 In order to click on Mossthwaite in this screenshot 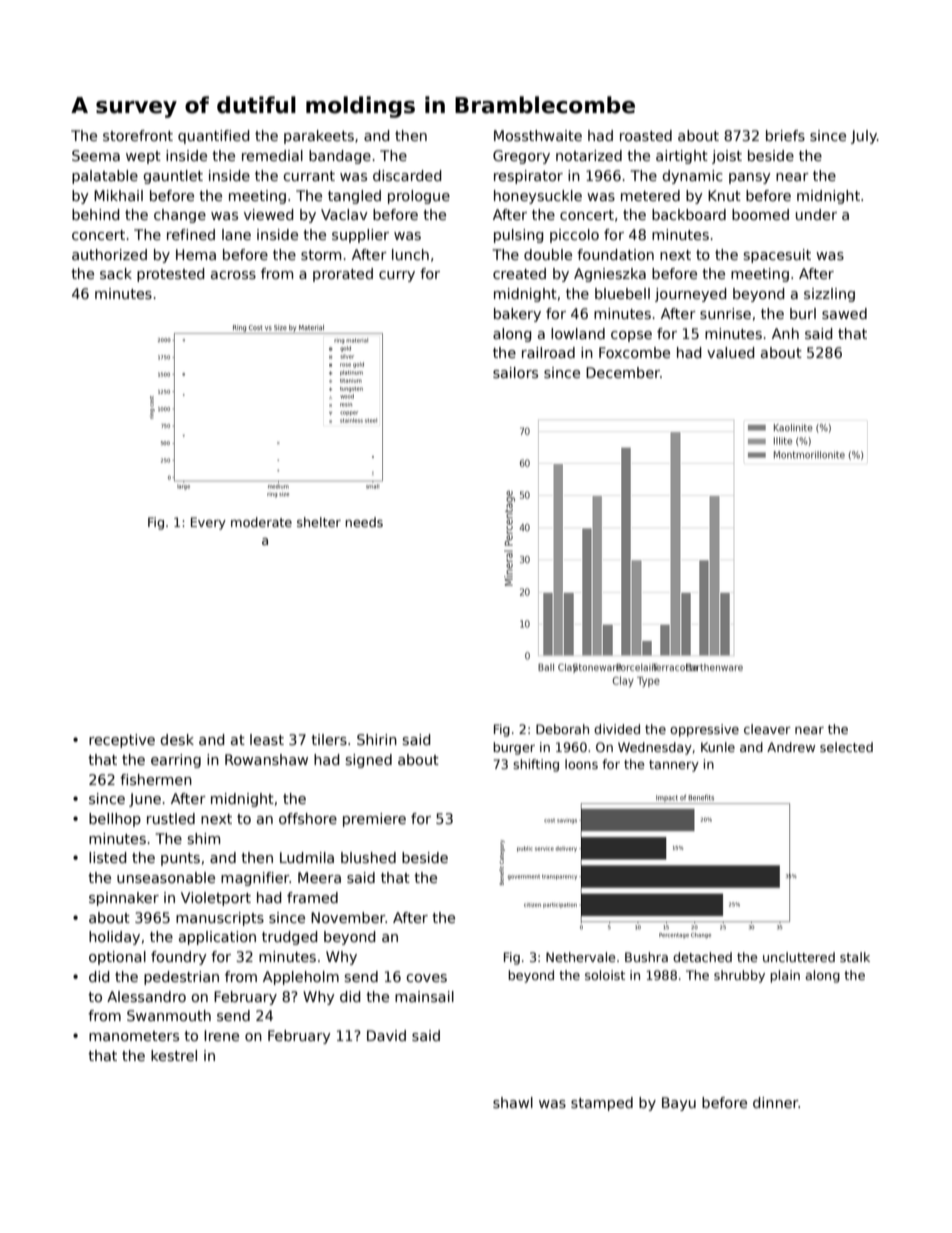, I will do `click(538, 135)`.
